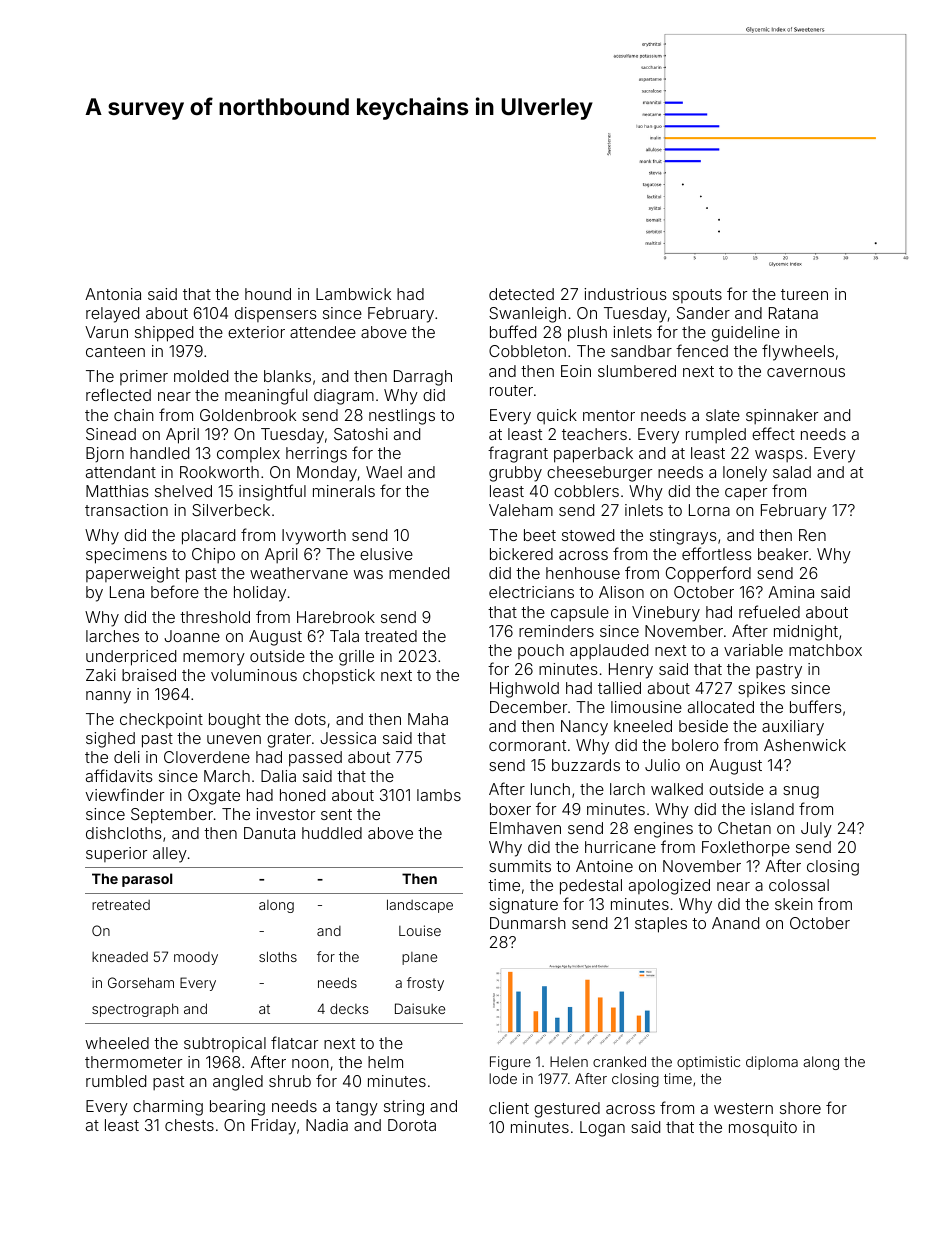 This screenshot has height=1233, width=952. What do you see at coordinates (825, 650) in the screenshot?
I see `matchbox` at bounding box center [825, 650].
